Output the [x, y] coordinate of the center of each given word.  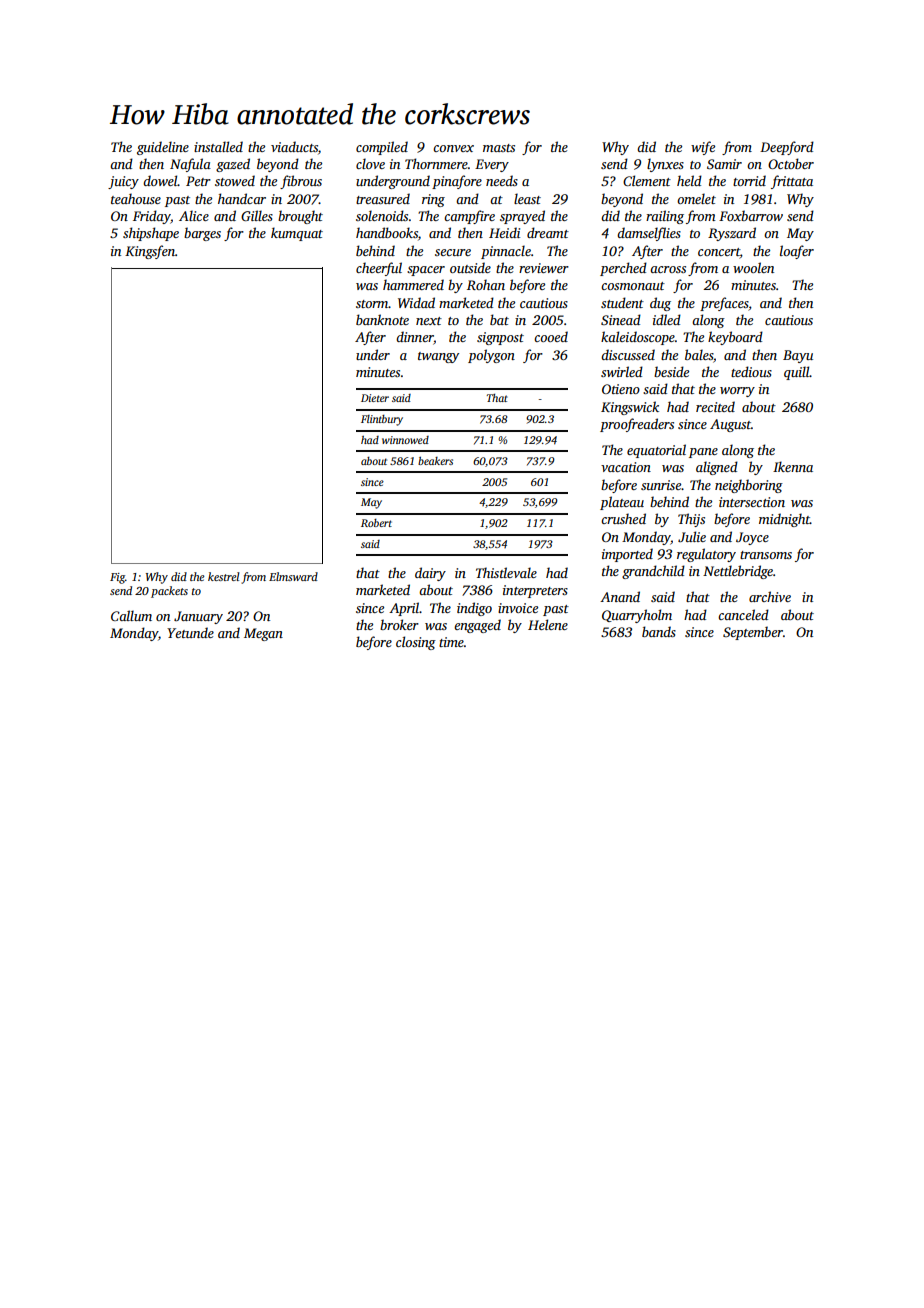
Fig [117, 578]
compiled [382, 148]
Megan [263, 634]
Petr [198, 181]
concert [719, 252]
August [730, 425]
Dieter [375, 398]
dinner [415, 338]
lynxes [665, 165]
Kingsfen [150, 252]
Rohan [486, 284]
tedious [751, 371]
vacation [626, 467]
